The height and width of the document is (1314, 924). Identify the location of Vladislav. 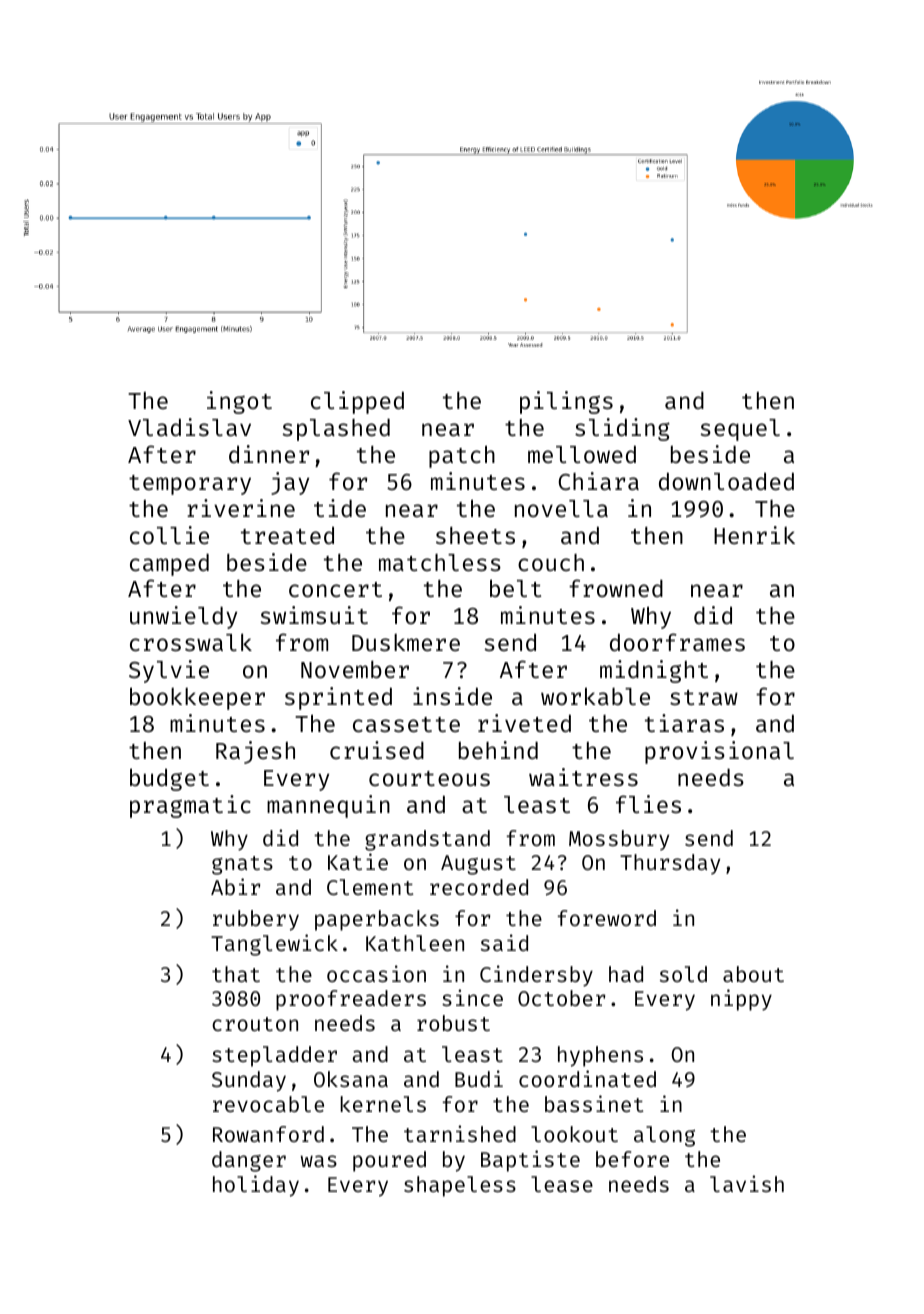
(189, 427).
